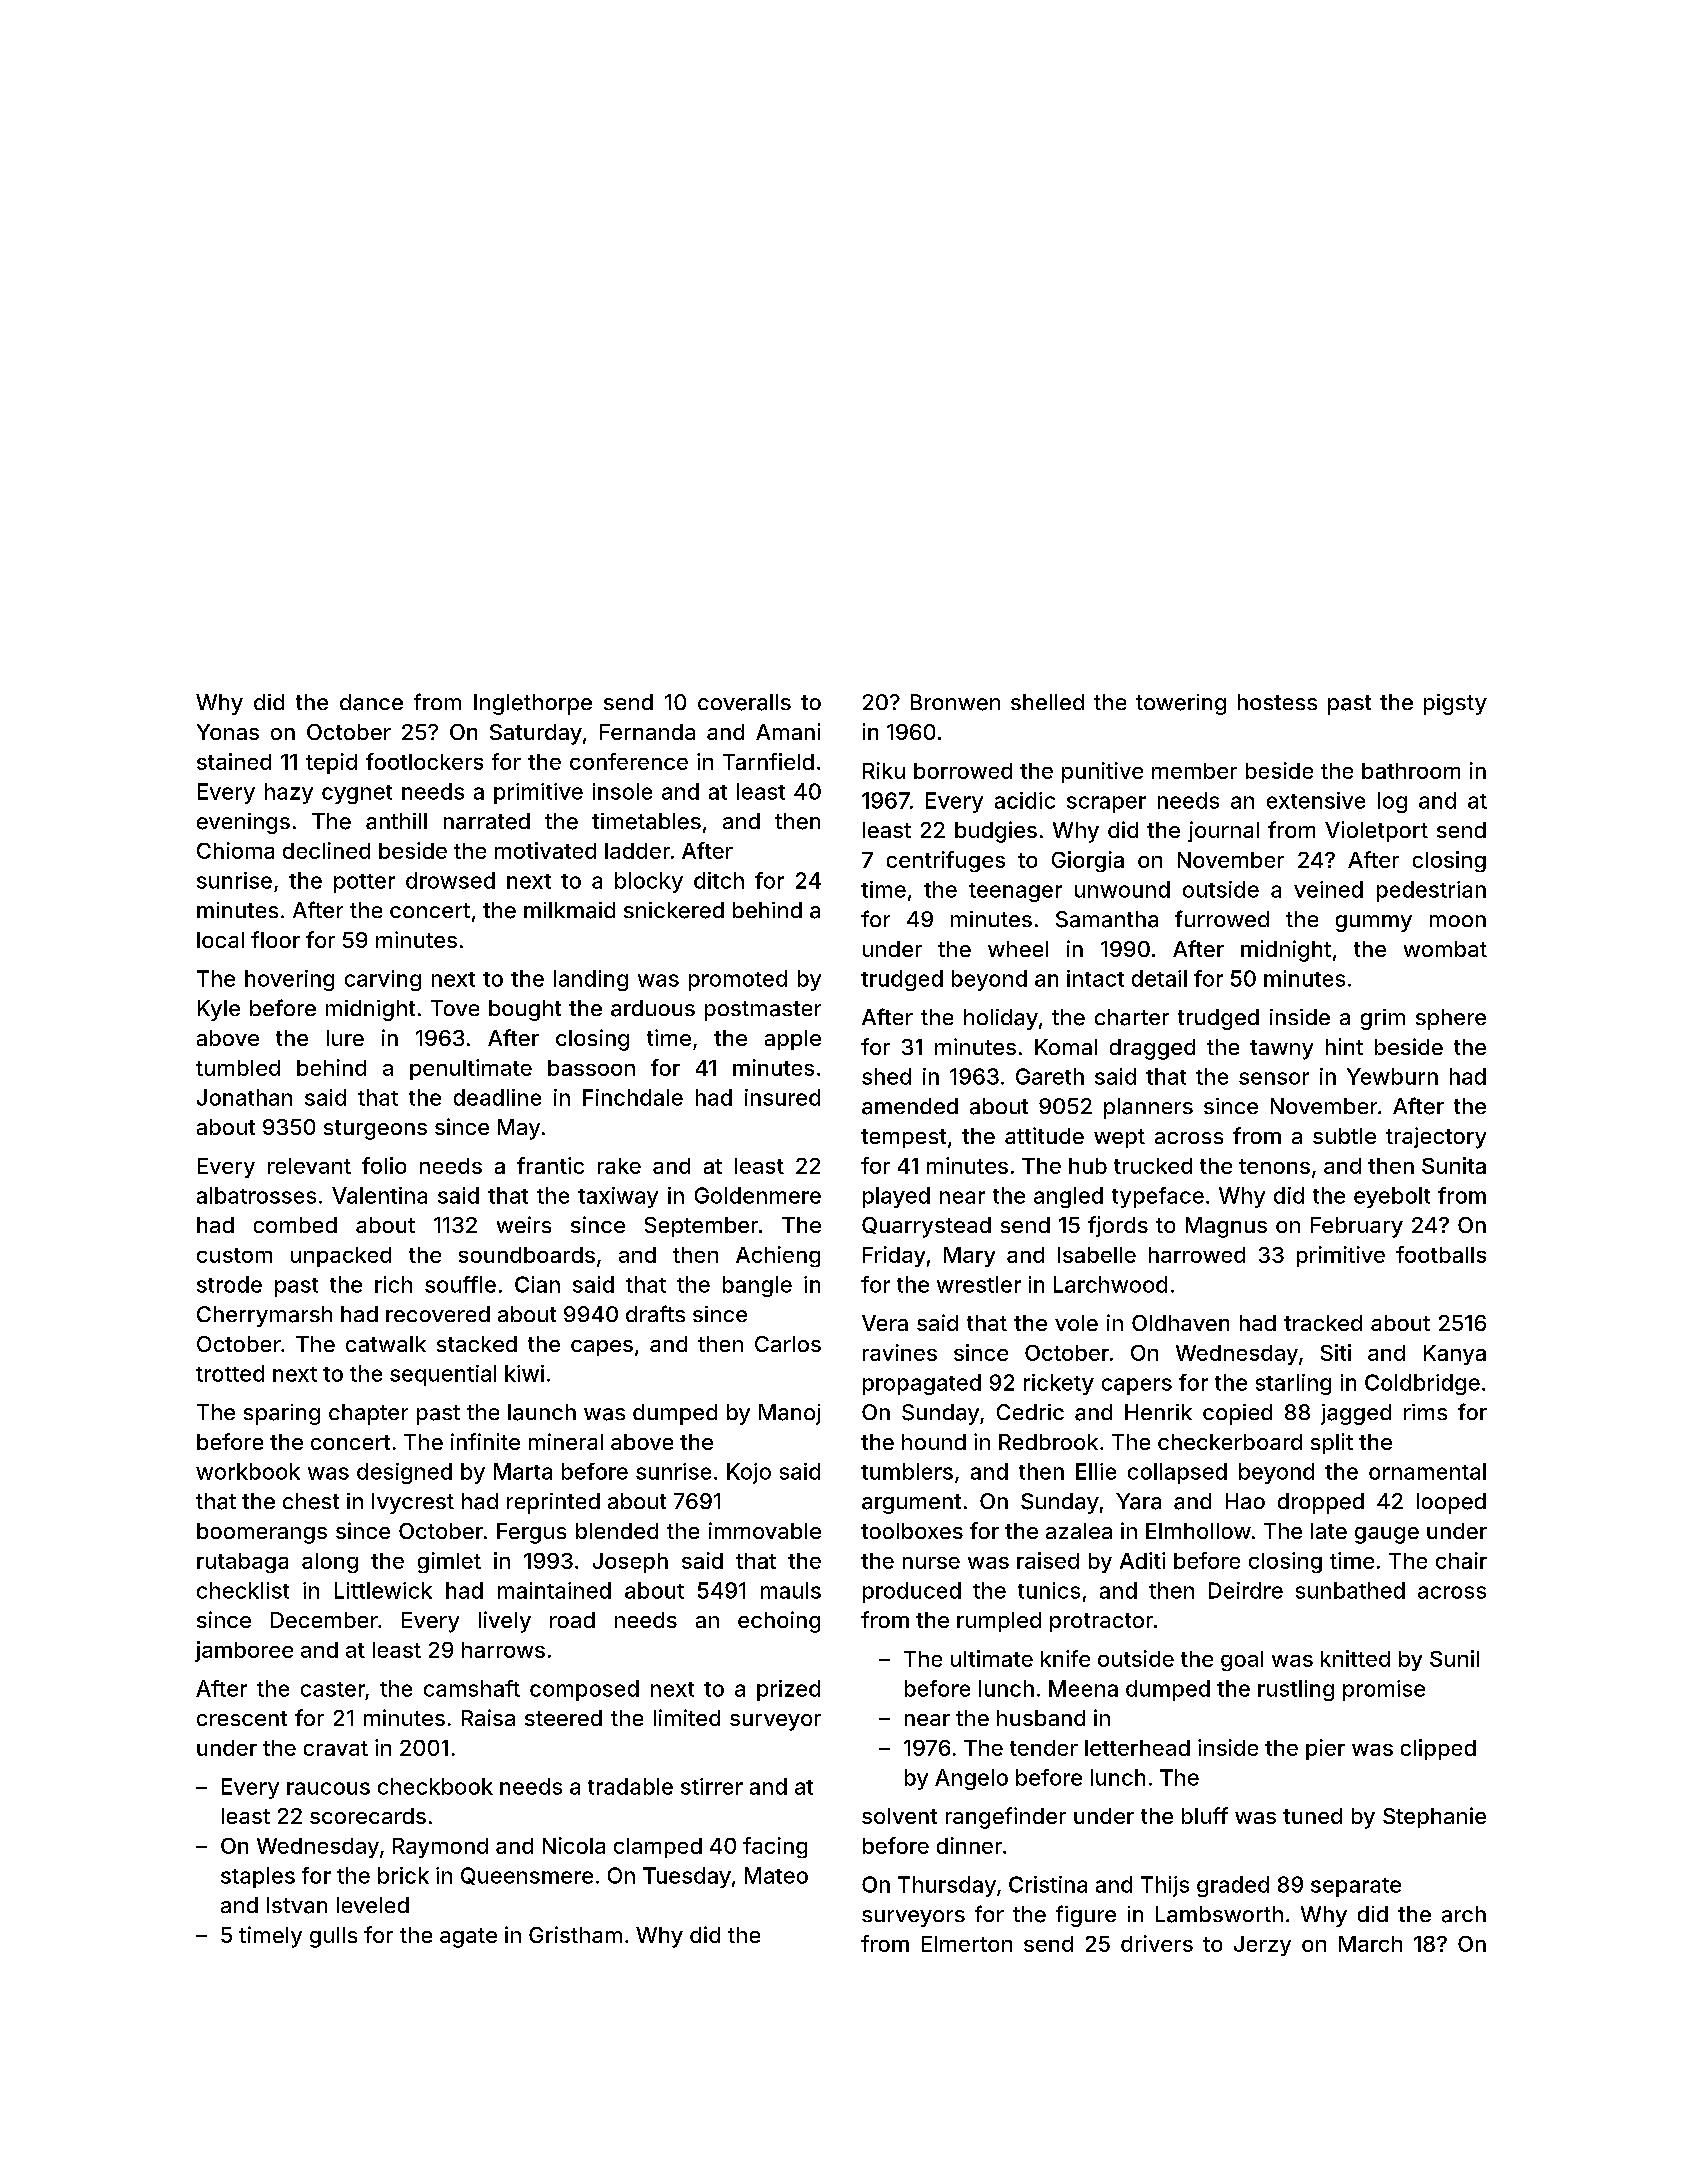  I want to click on steered, so click(563, 1718).
